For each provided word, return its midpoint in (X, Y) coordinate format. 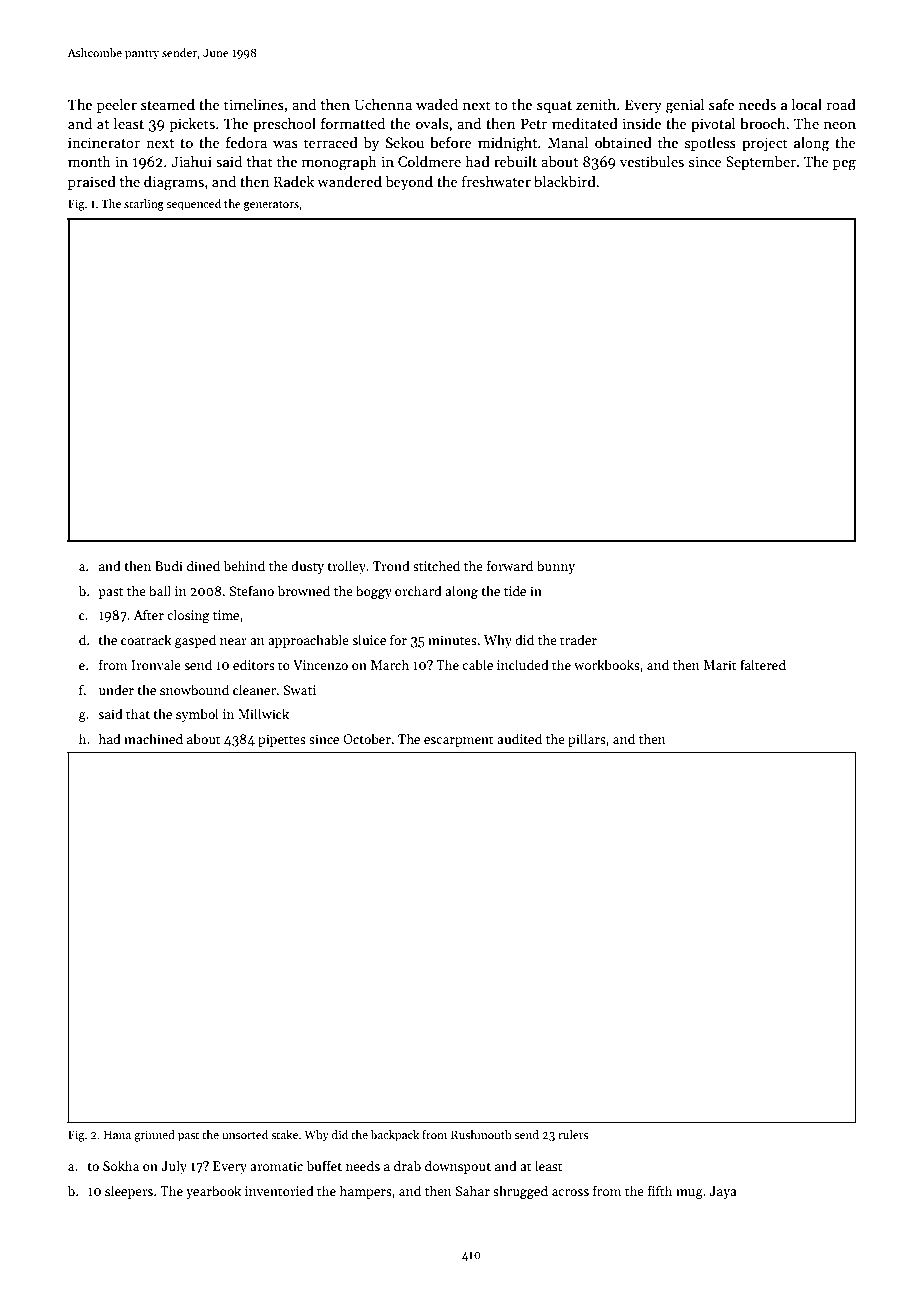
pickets (192, 124)
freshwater (496, 181)
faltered (763, 664)
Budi (169, 565)
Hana (117, 1134)
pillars (587, 740)
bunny (556, 567)
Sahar (472, 1190)
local (807, 104)
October (367, 738)
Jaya (723, 1192)
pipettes (282, 740)
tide (515, 590)
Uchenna (383, 104)
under (116, 689)
